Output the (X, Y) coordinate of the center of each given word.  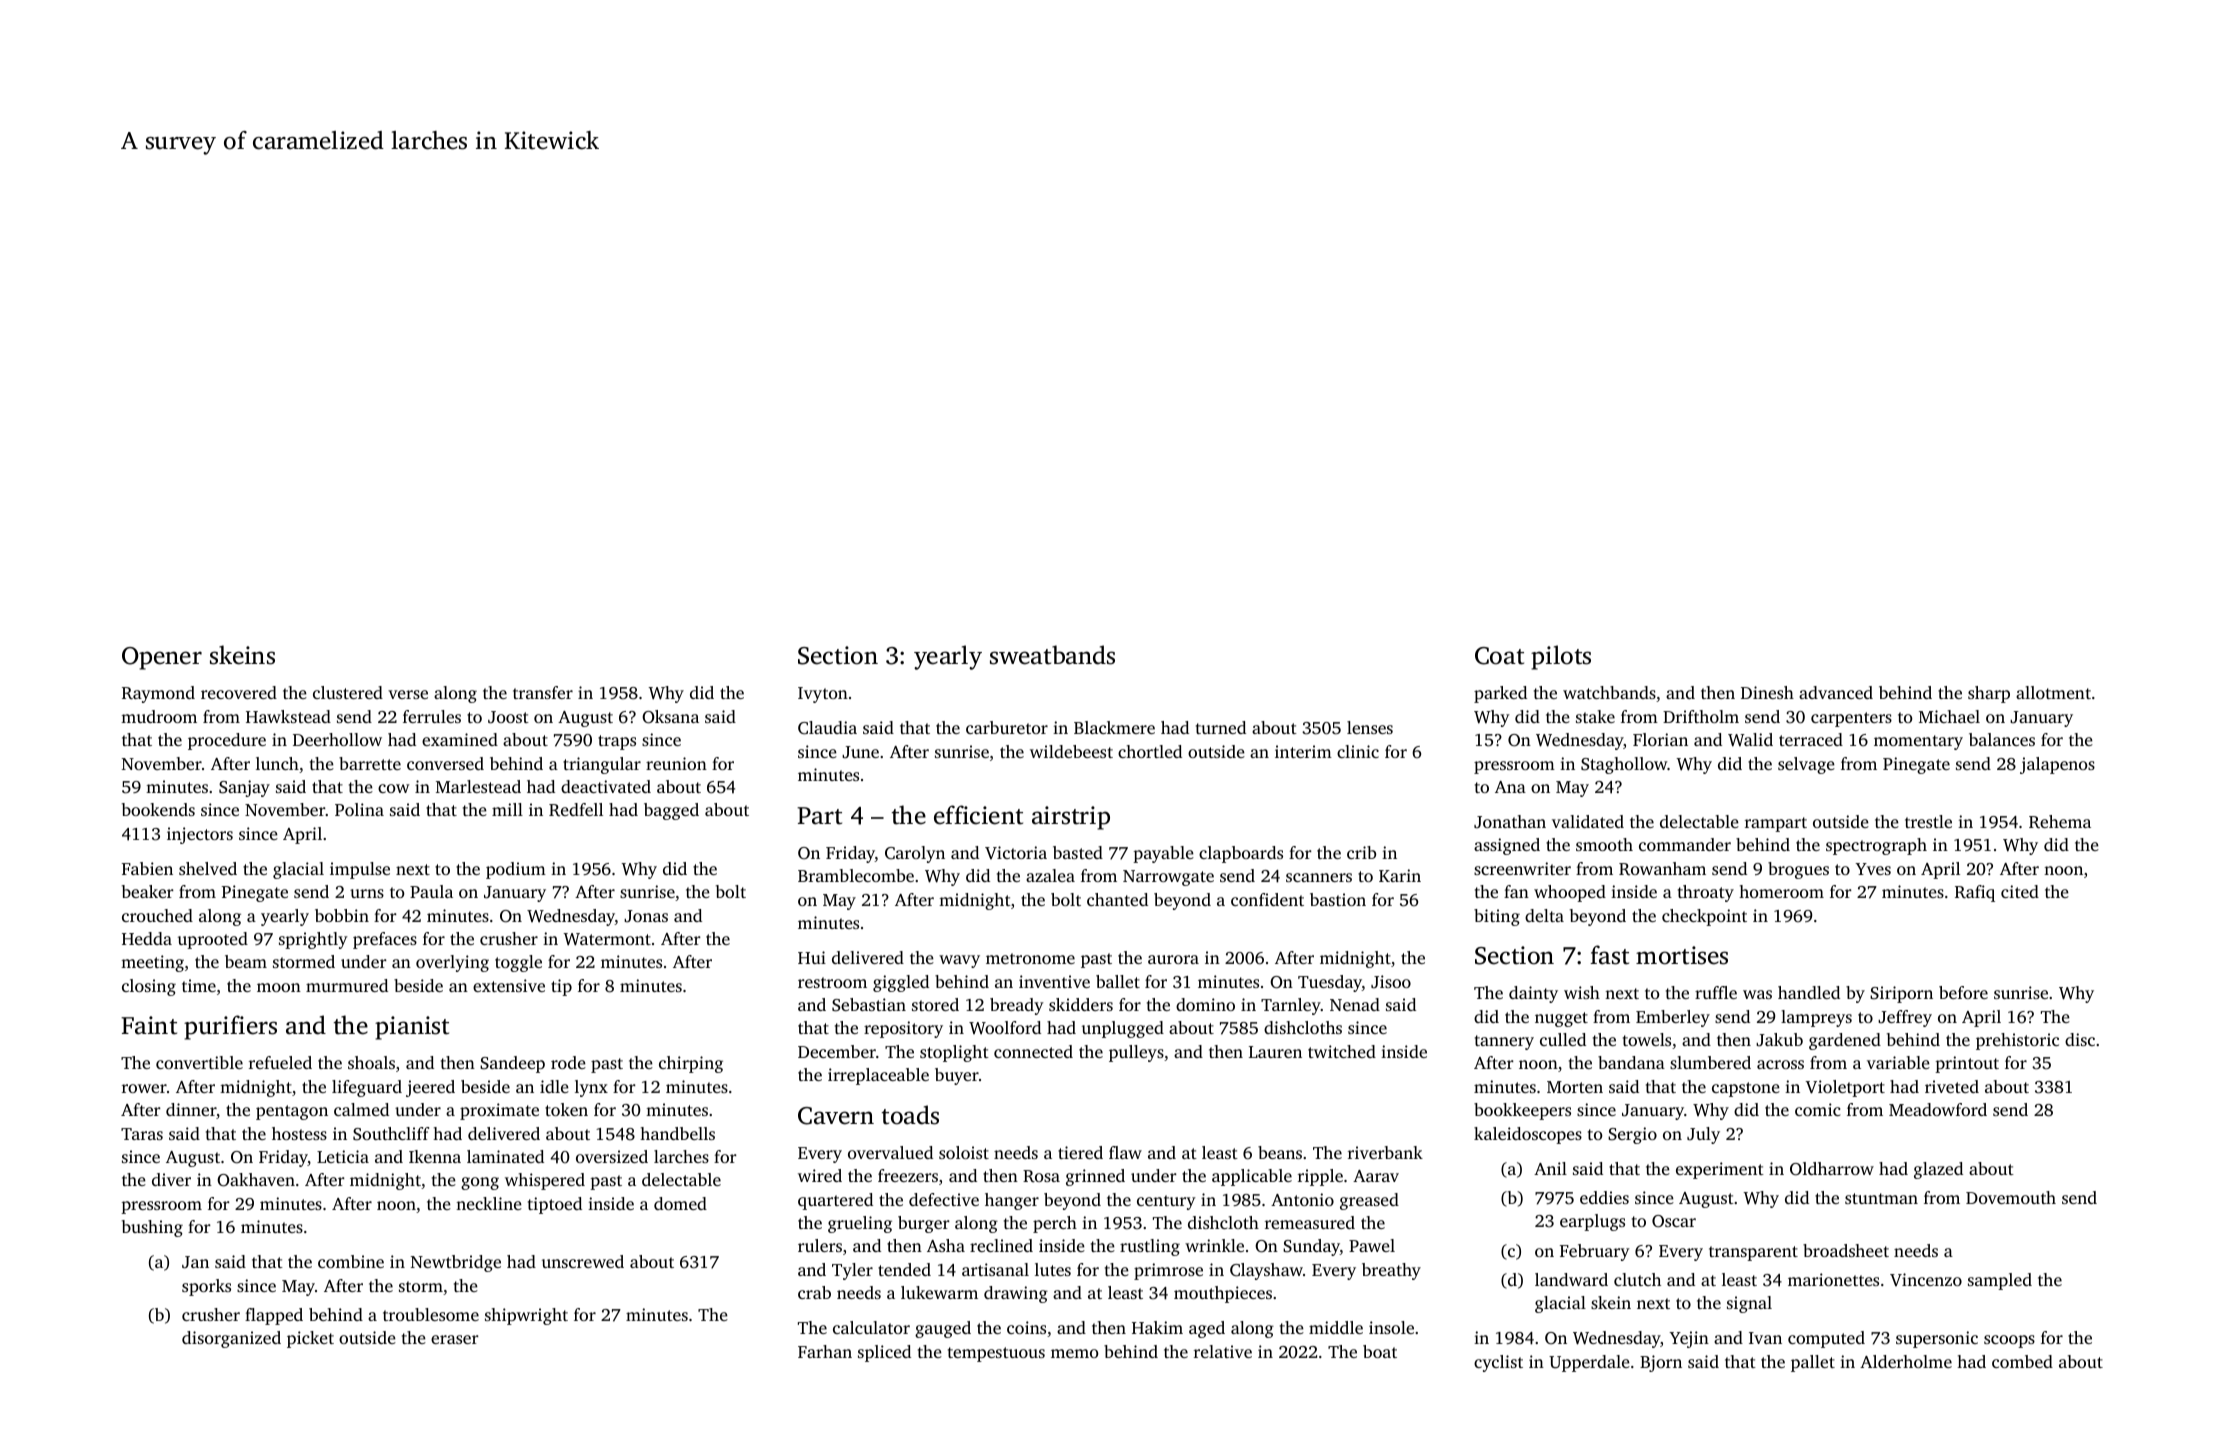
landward (1571, 1279)
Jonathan (1510, 822)
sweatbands (1052, 655)
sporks (206, 1287)
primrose (1168, 1271)
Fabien (147, 868)
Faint (149, 1025)
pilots (1561, 657)
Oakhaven (256, 1180)
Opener (162, 658)
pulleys (1136, 1053)
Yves (1873, 869)
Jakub (1779, 1040)
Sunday (1311, 1247)
